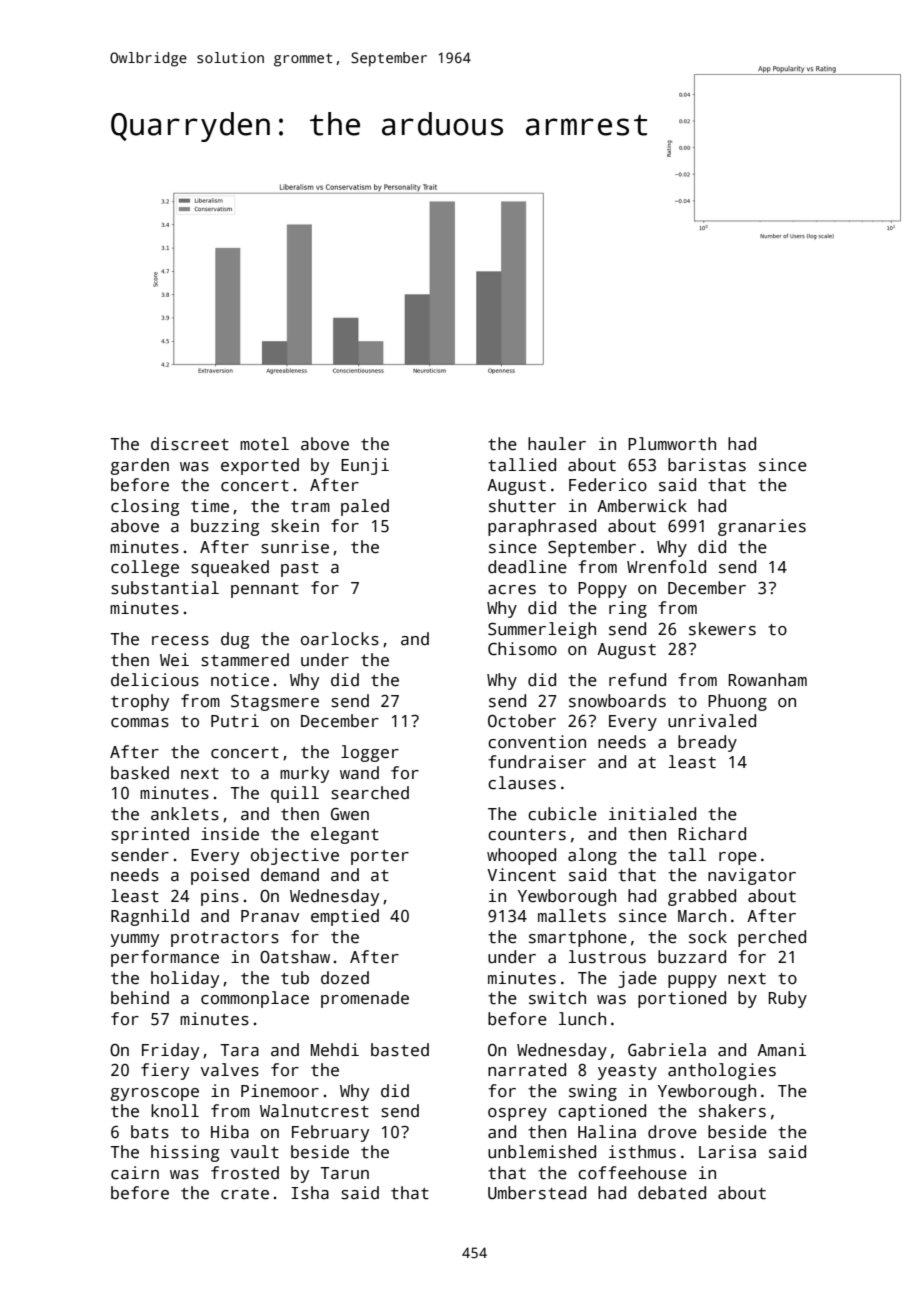  Describe the element at coordinates (295, 526) in the screenshot. I see `skein` at that location.
